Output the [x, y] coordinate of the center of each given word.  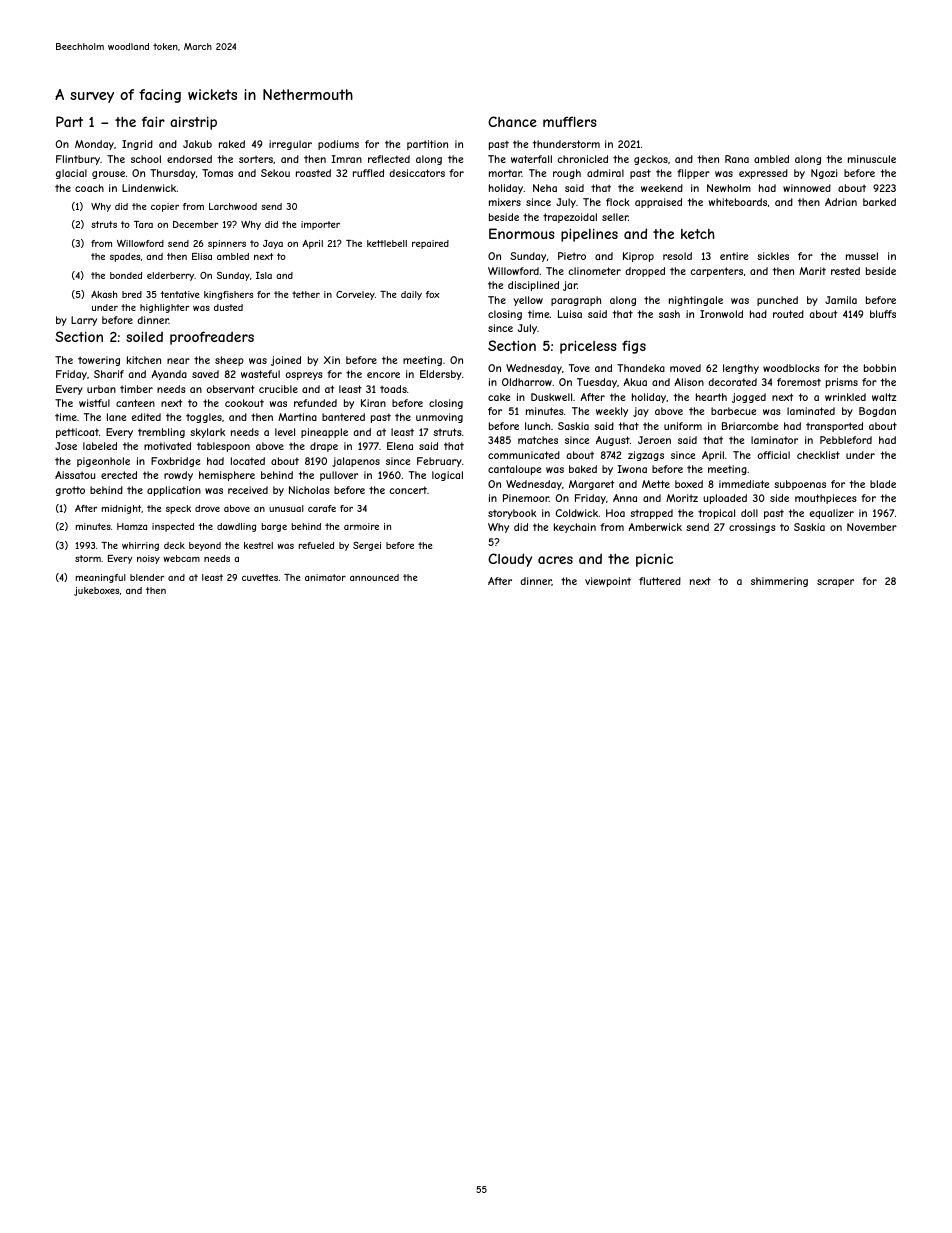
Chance [512, 121]
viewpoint [608, 582]
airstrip [193, 123]
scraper [835, 583]
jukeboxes [96, 591]
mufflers [570, 121]
